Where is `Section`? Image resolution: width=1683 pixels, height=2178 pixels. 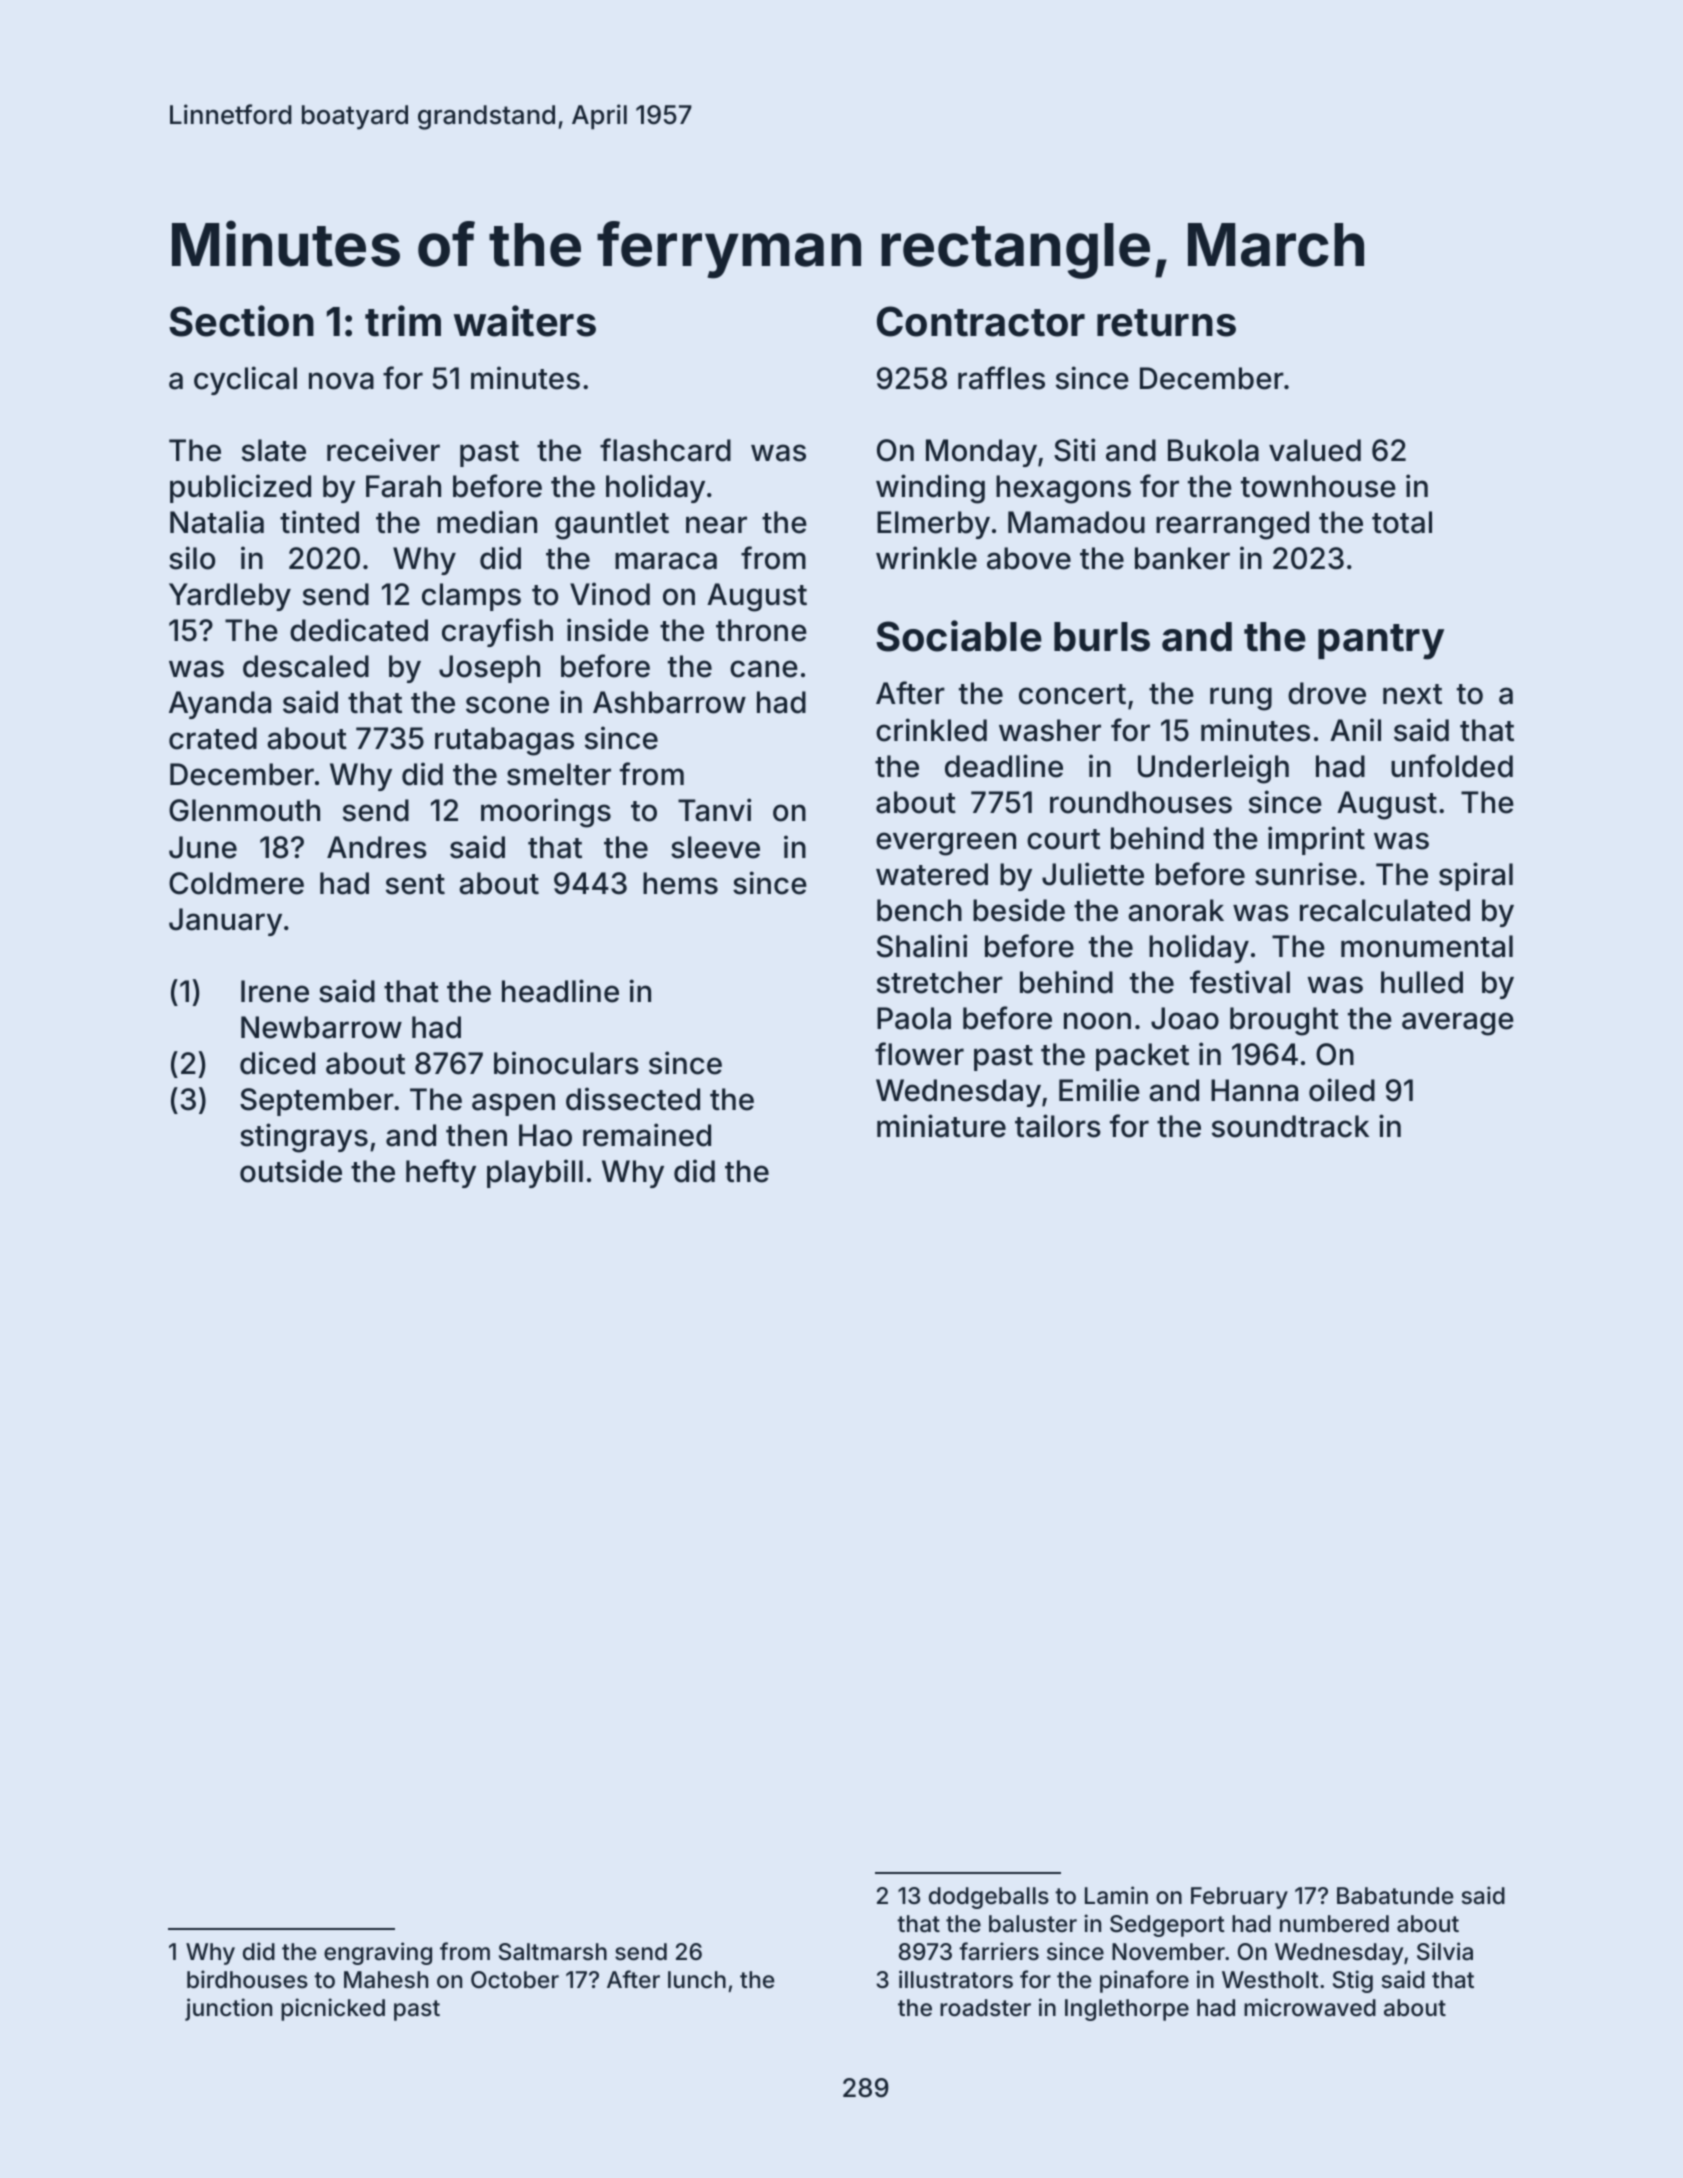
Section is located at coordinates (241, 321).
